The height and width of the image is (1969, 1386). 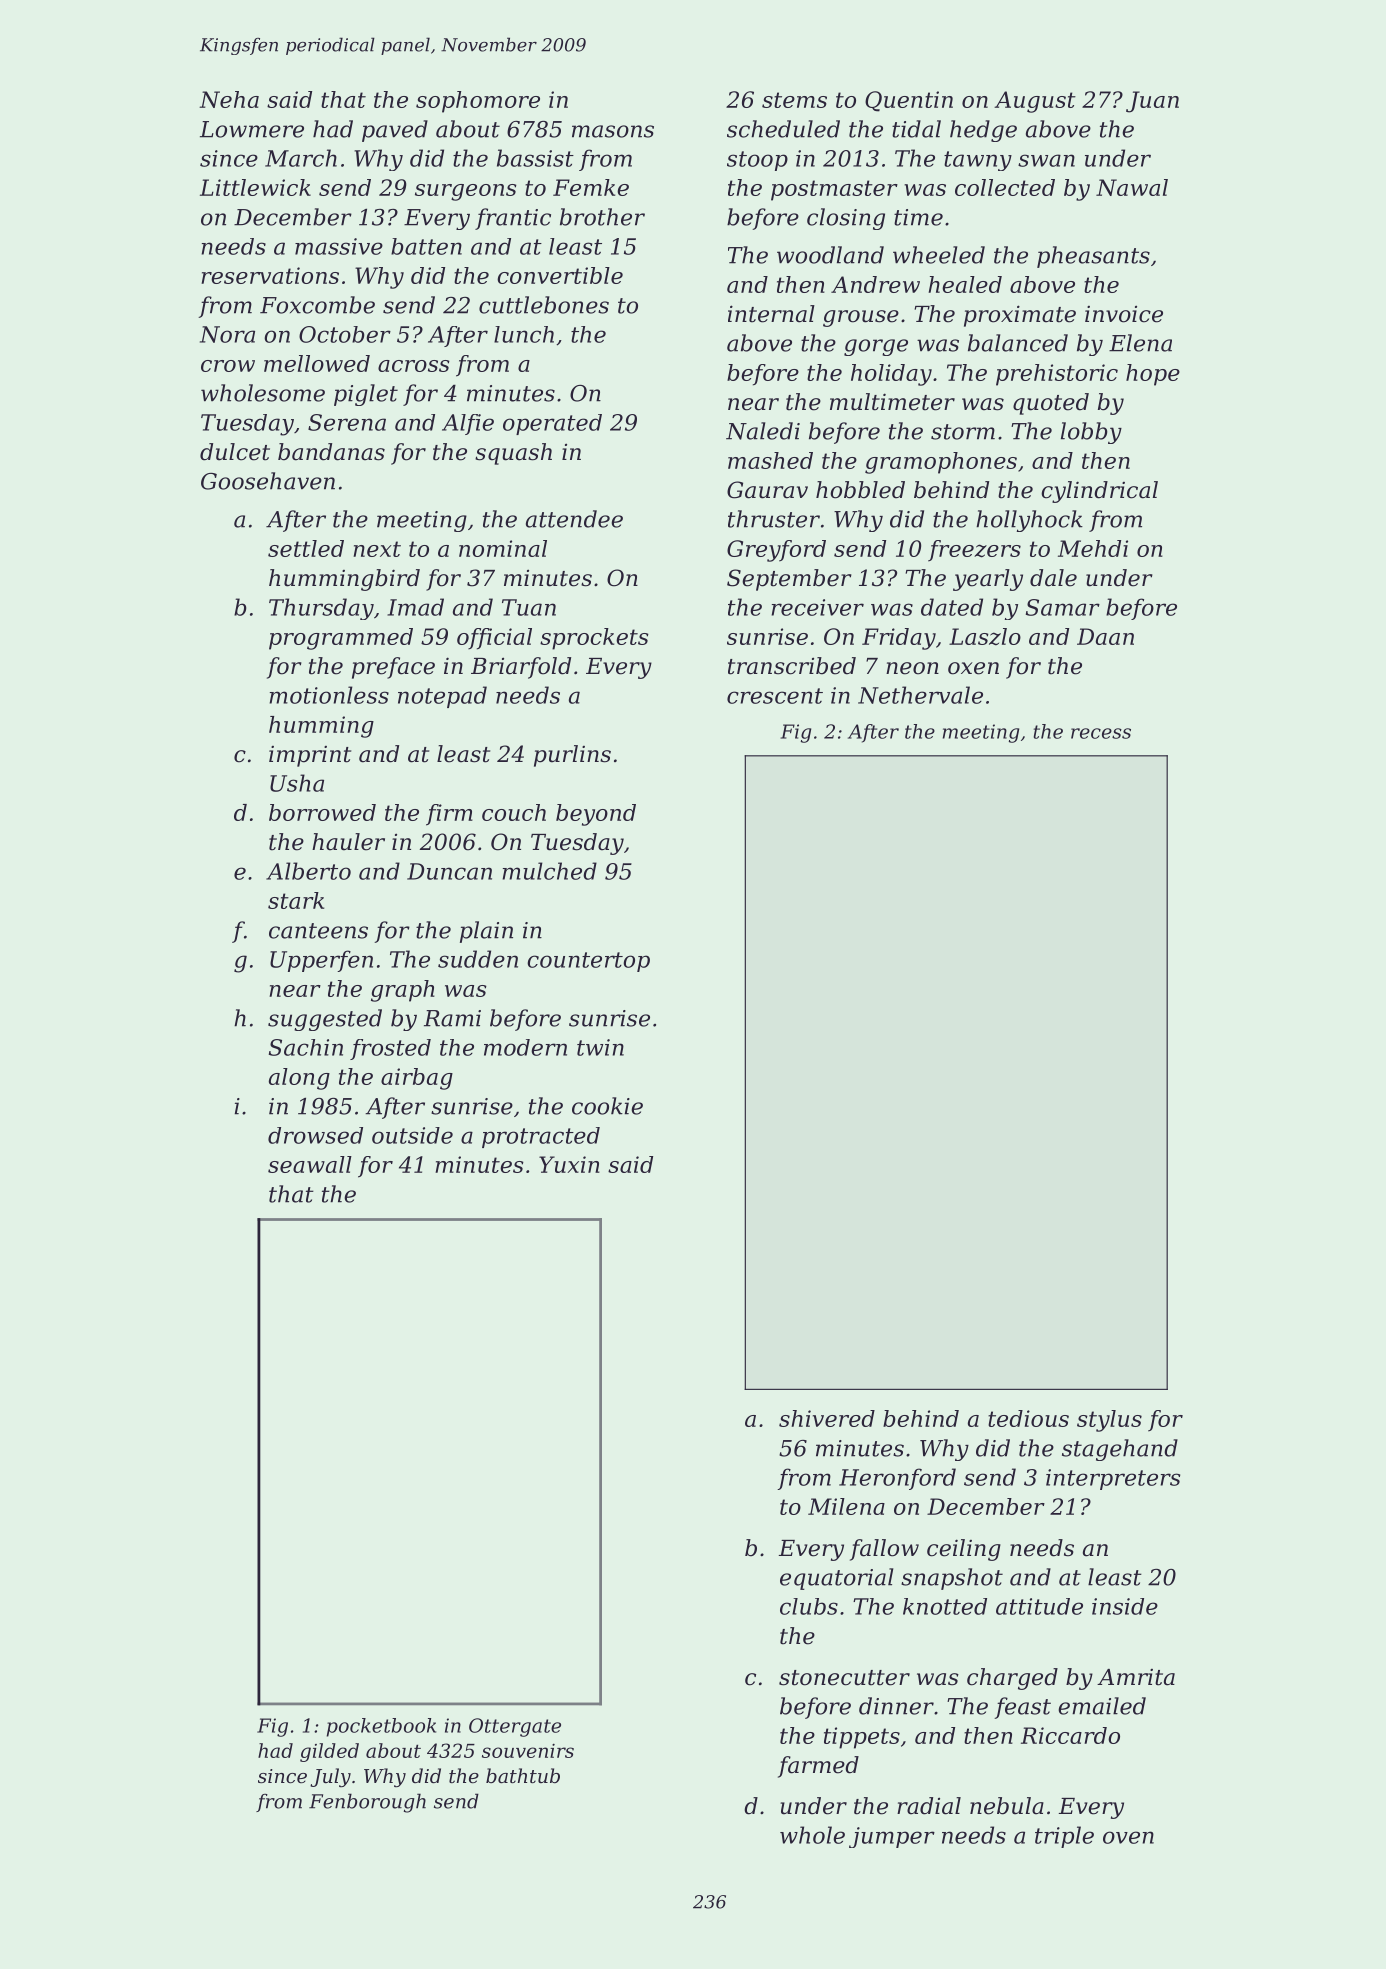 What do you see at coordinates (1101, 733) in the image?
I see `recess` at bounding box center [1101, 733].
